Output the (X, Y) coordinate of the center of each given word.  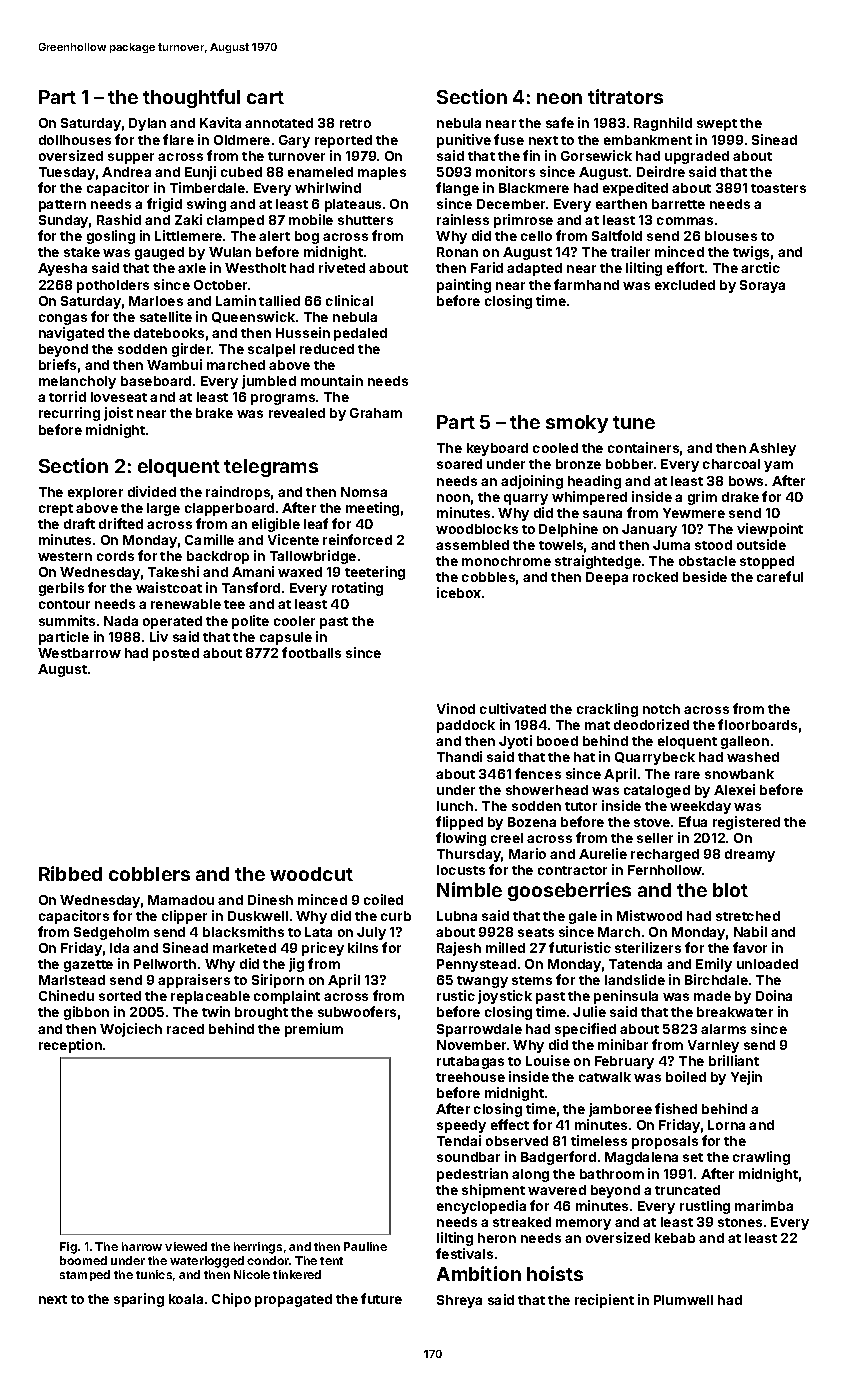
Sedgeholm (111, 933)
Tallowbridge (313, 557)
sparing (139, 1300)
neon (559, 98)
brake (214, 413)
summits (67, 620)
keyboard (497, 449)
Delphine (568, 530)
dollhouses (75, 140)
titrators (625, 96)
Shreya (459, 1301)
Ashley (772, 449)
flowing (461, 839)
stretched (748, 916)
